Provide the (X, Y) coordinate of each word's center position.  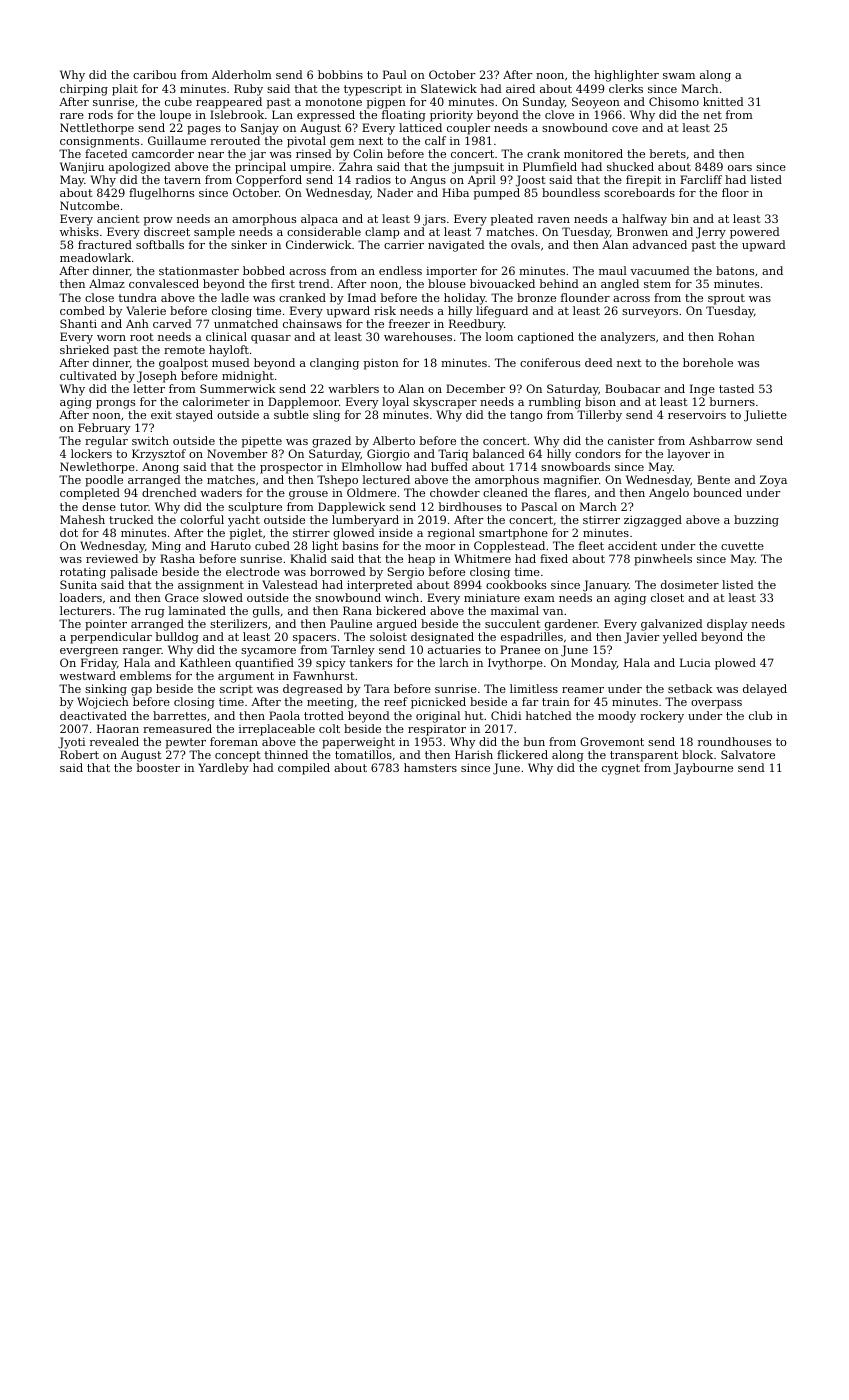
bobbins (340, 74)
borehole (708, 362)
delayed (765, 690)
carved (172, 323)
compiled (304, 769)
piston (381, 364)
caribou (155, 74)
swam (679, 76)
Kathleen (205, 662)
